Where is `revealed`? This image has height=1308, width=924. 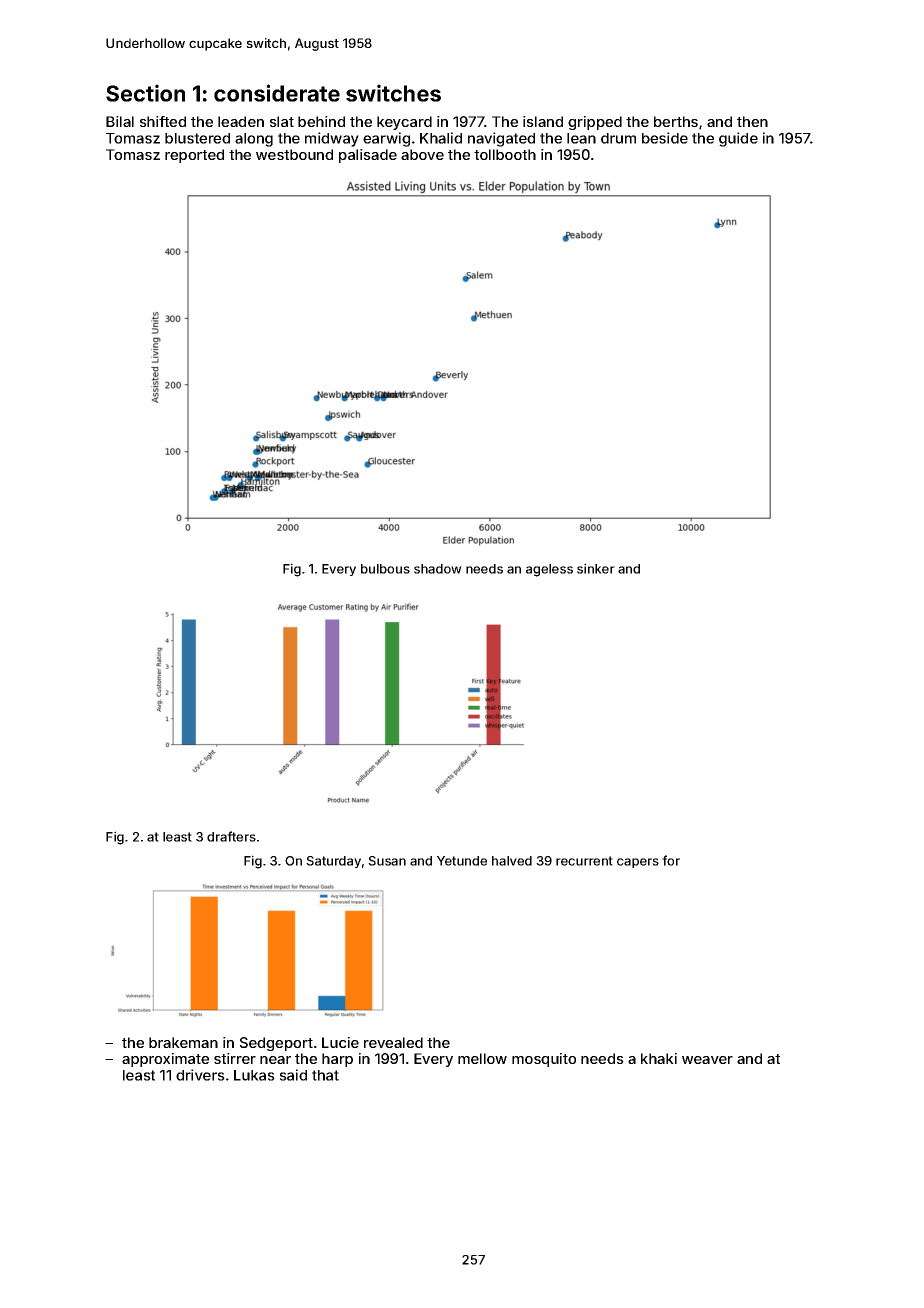 revealed is located at coordinates (393, 1042).
